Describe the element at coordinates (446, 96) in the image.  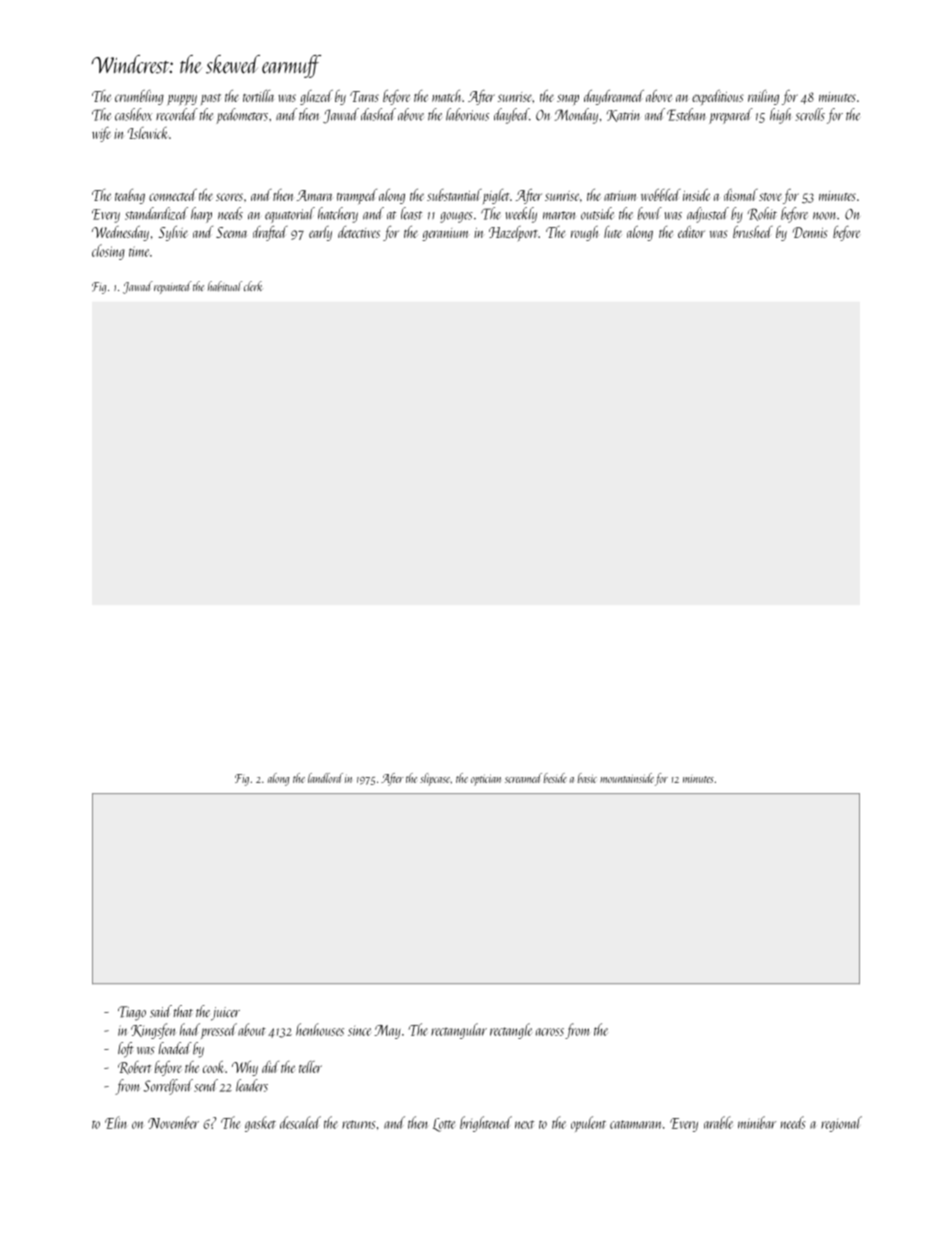
I see `match` at that location.
